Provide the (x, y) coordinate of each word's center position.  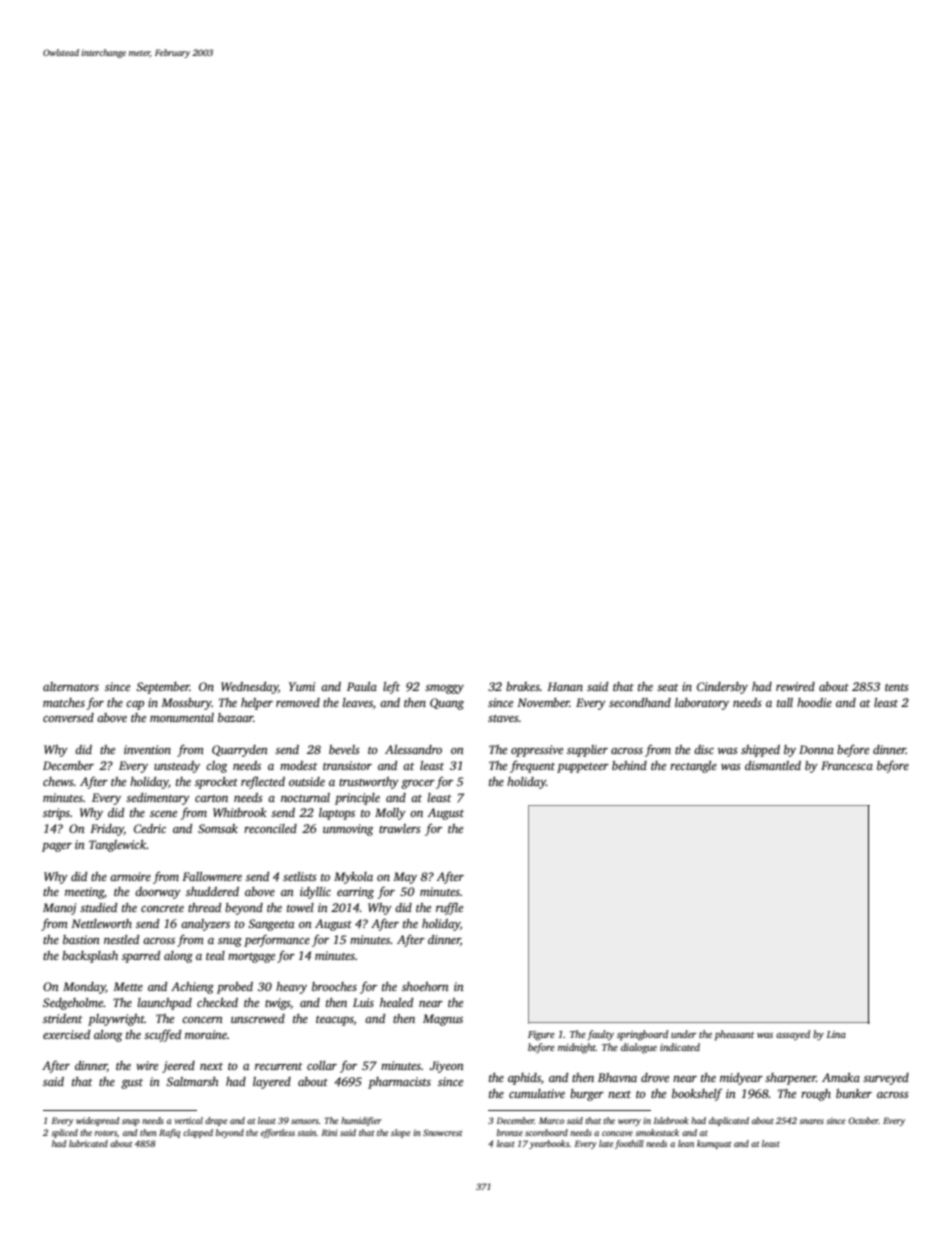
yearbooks (549, 1144)
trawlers (400, 828)
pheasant (734, 1035)
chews (58, 781)
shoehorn (425, 986)
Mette (128, 986)
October (863, 1120)
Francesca (847, 765)
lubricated (88, 1143)
